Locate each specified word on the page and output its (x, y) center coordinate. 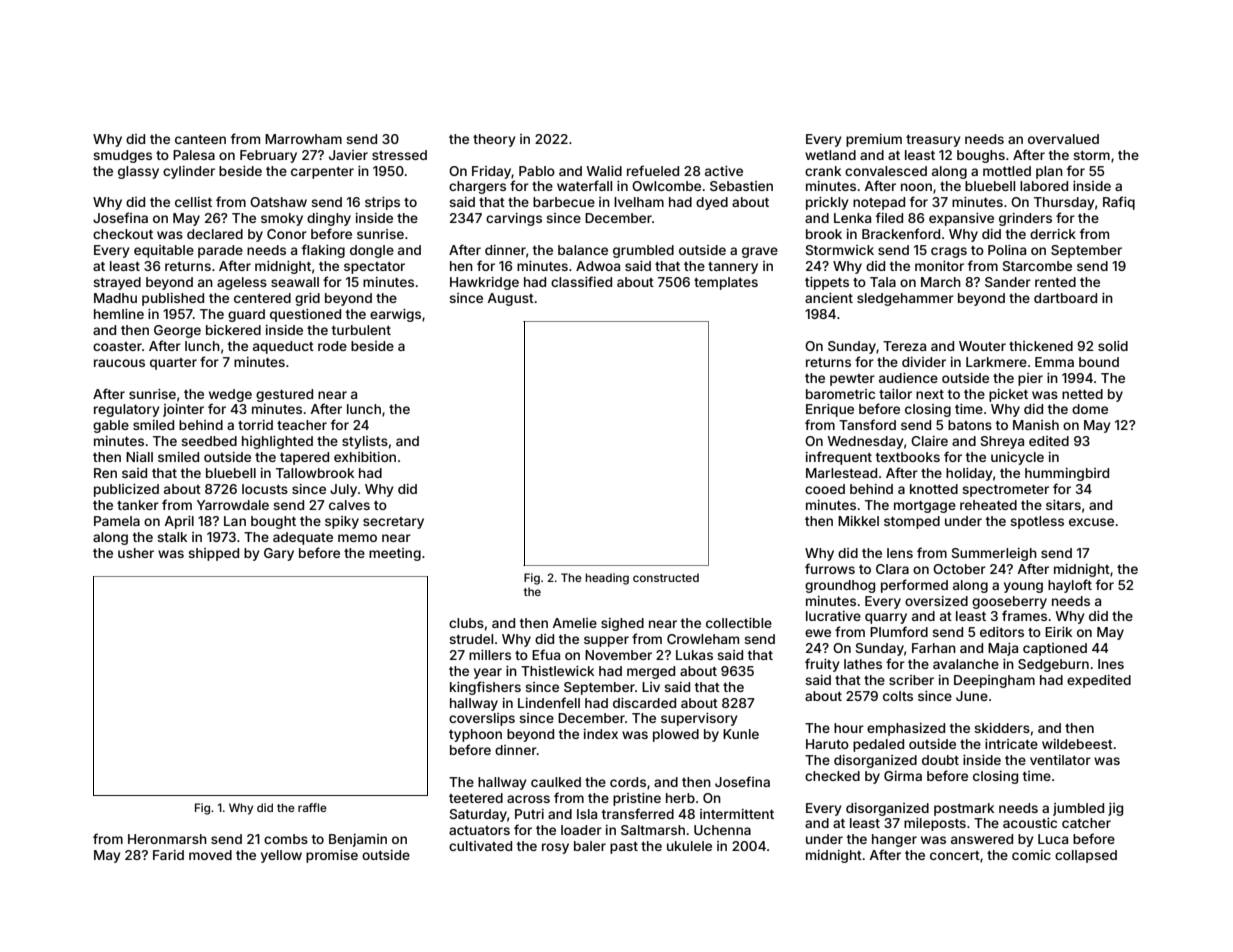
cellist (193, 202)
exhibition (365, 457)
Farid (168, 855)
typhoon (475, 735)
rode (332, 346)
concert (955, 855)
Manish (1036, 425)
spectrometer (1005, 491)
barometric (840, 394)
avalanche (966, 664)
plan (1049, 172)
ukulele (689, 846)
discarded (644, 703)
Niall (139, 457)
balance (583, 250)
